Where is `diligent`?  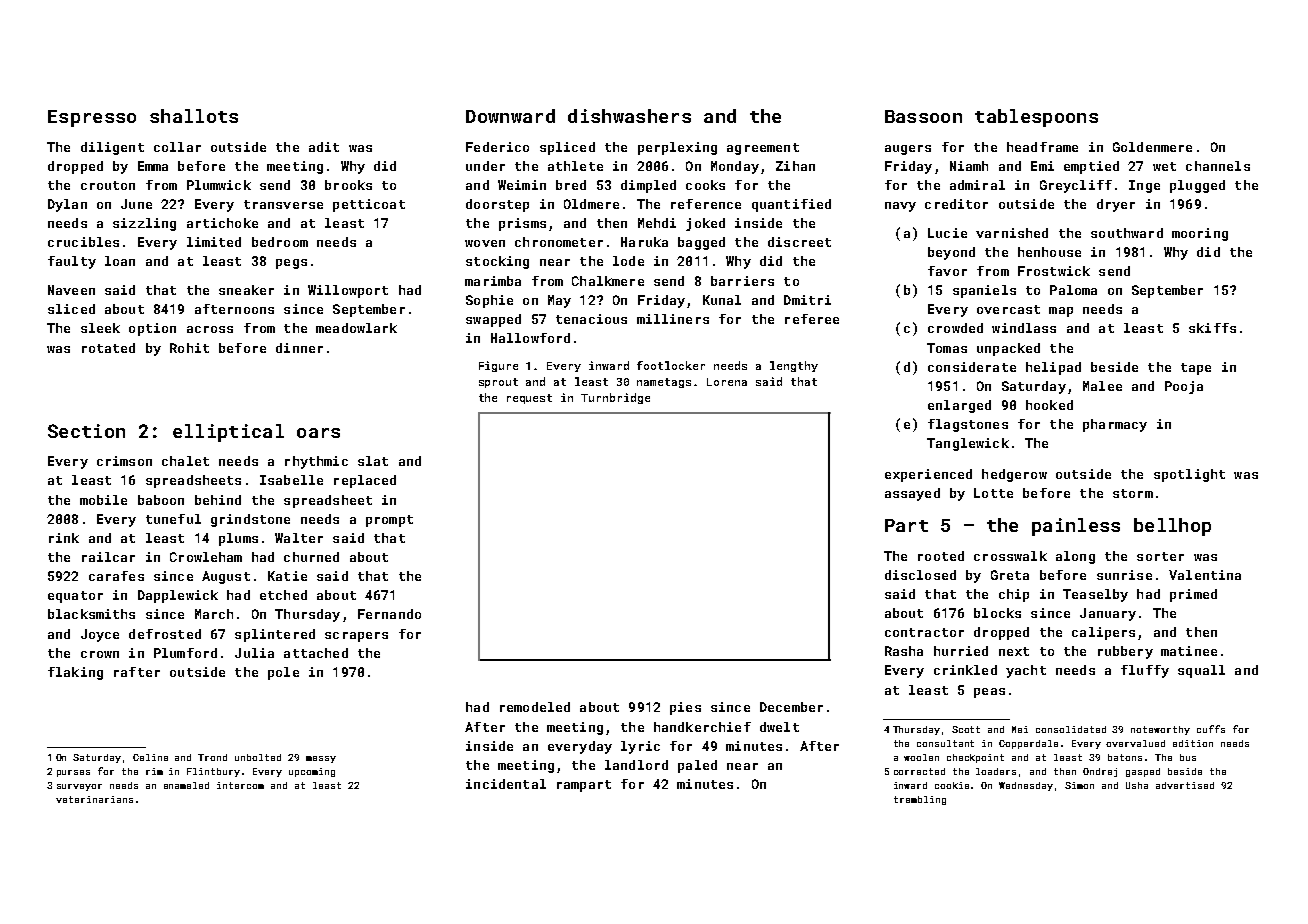 diligent is located at coordinates (112, 148).
